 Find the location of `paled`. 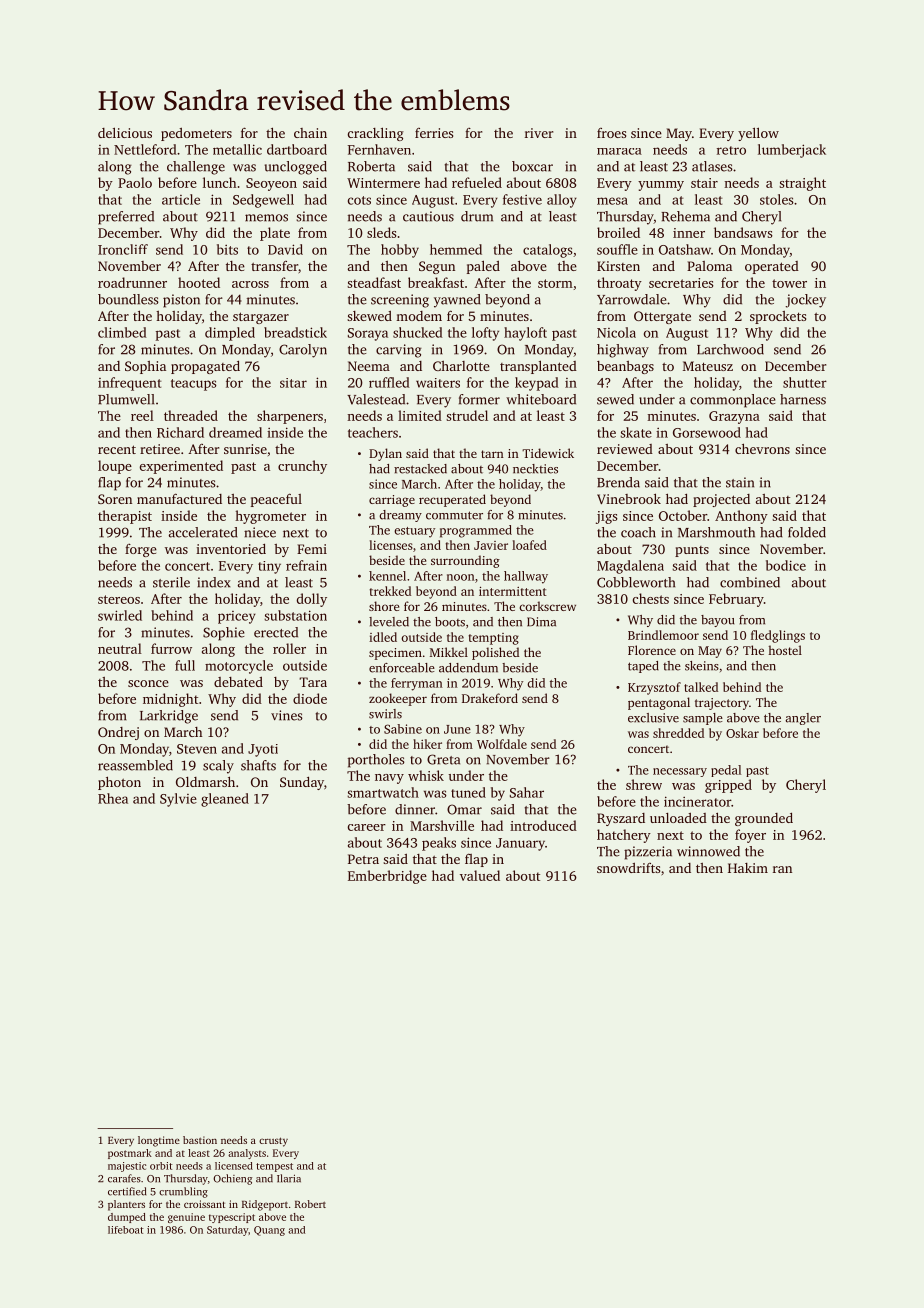

paled is located at coordinates (483, 267).
